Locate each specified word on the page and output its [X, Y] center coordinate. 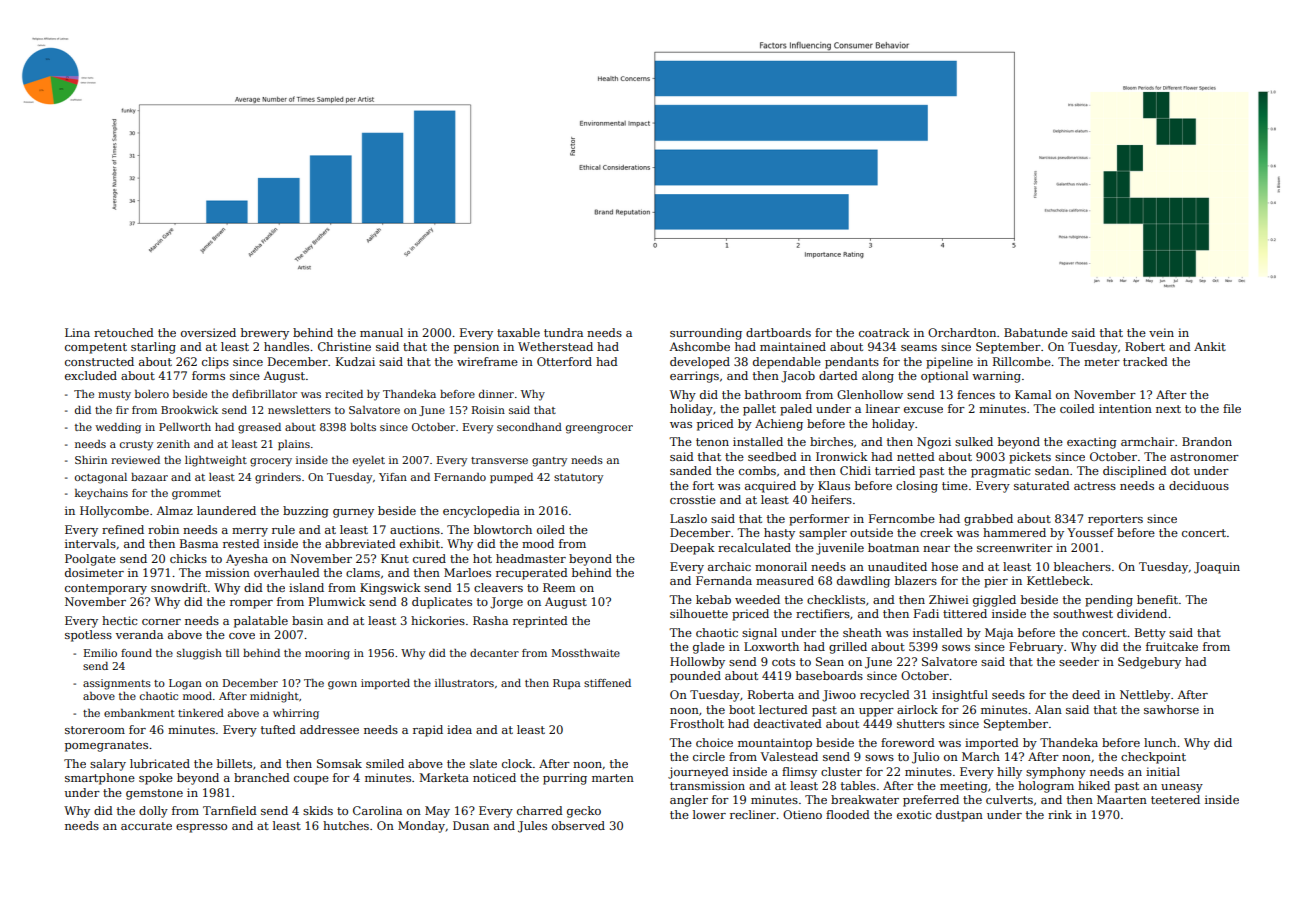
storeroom [95, 730]
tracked [1145, 361]
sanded [691, 470]
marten [613, 778]
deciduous [1199, 485]
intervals [90, 543]
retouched [124, 332]
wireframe [487, 361]
